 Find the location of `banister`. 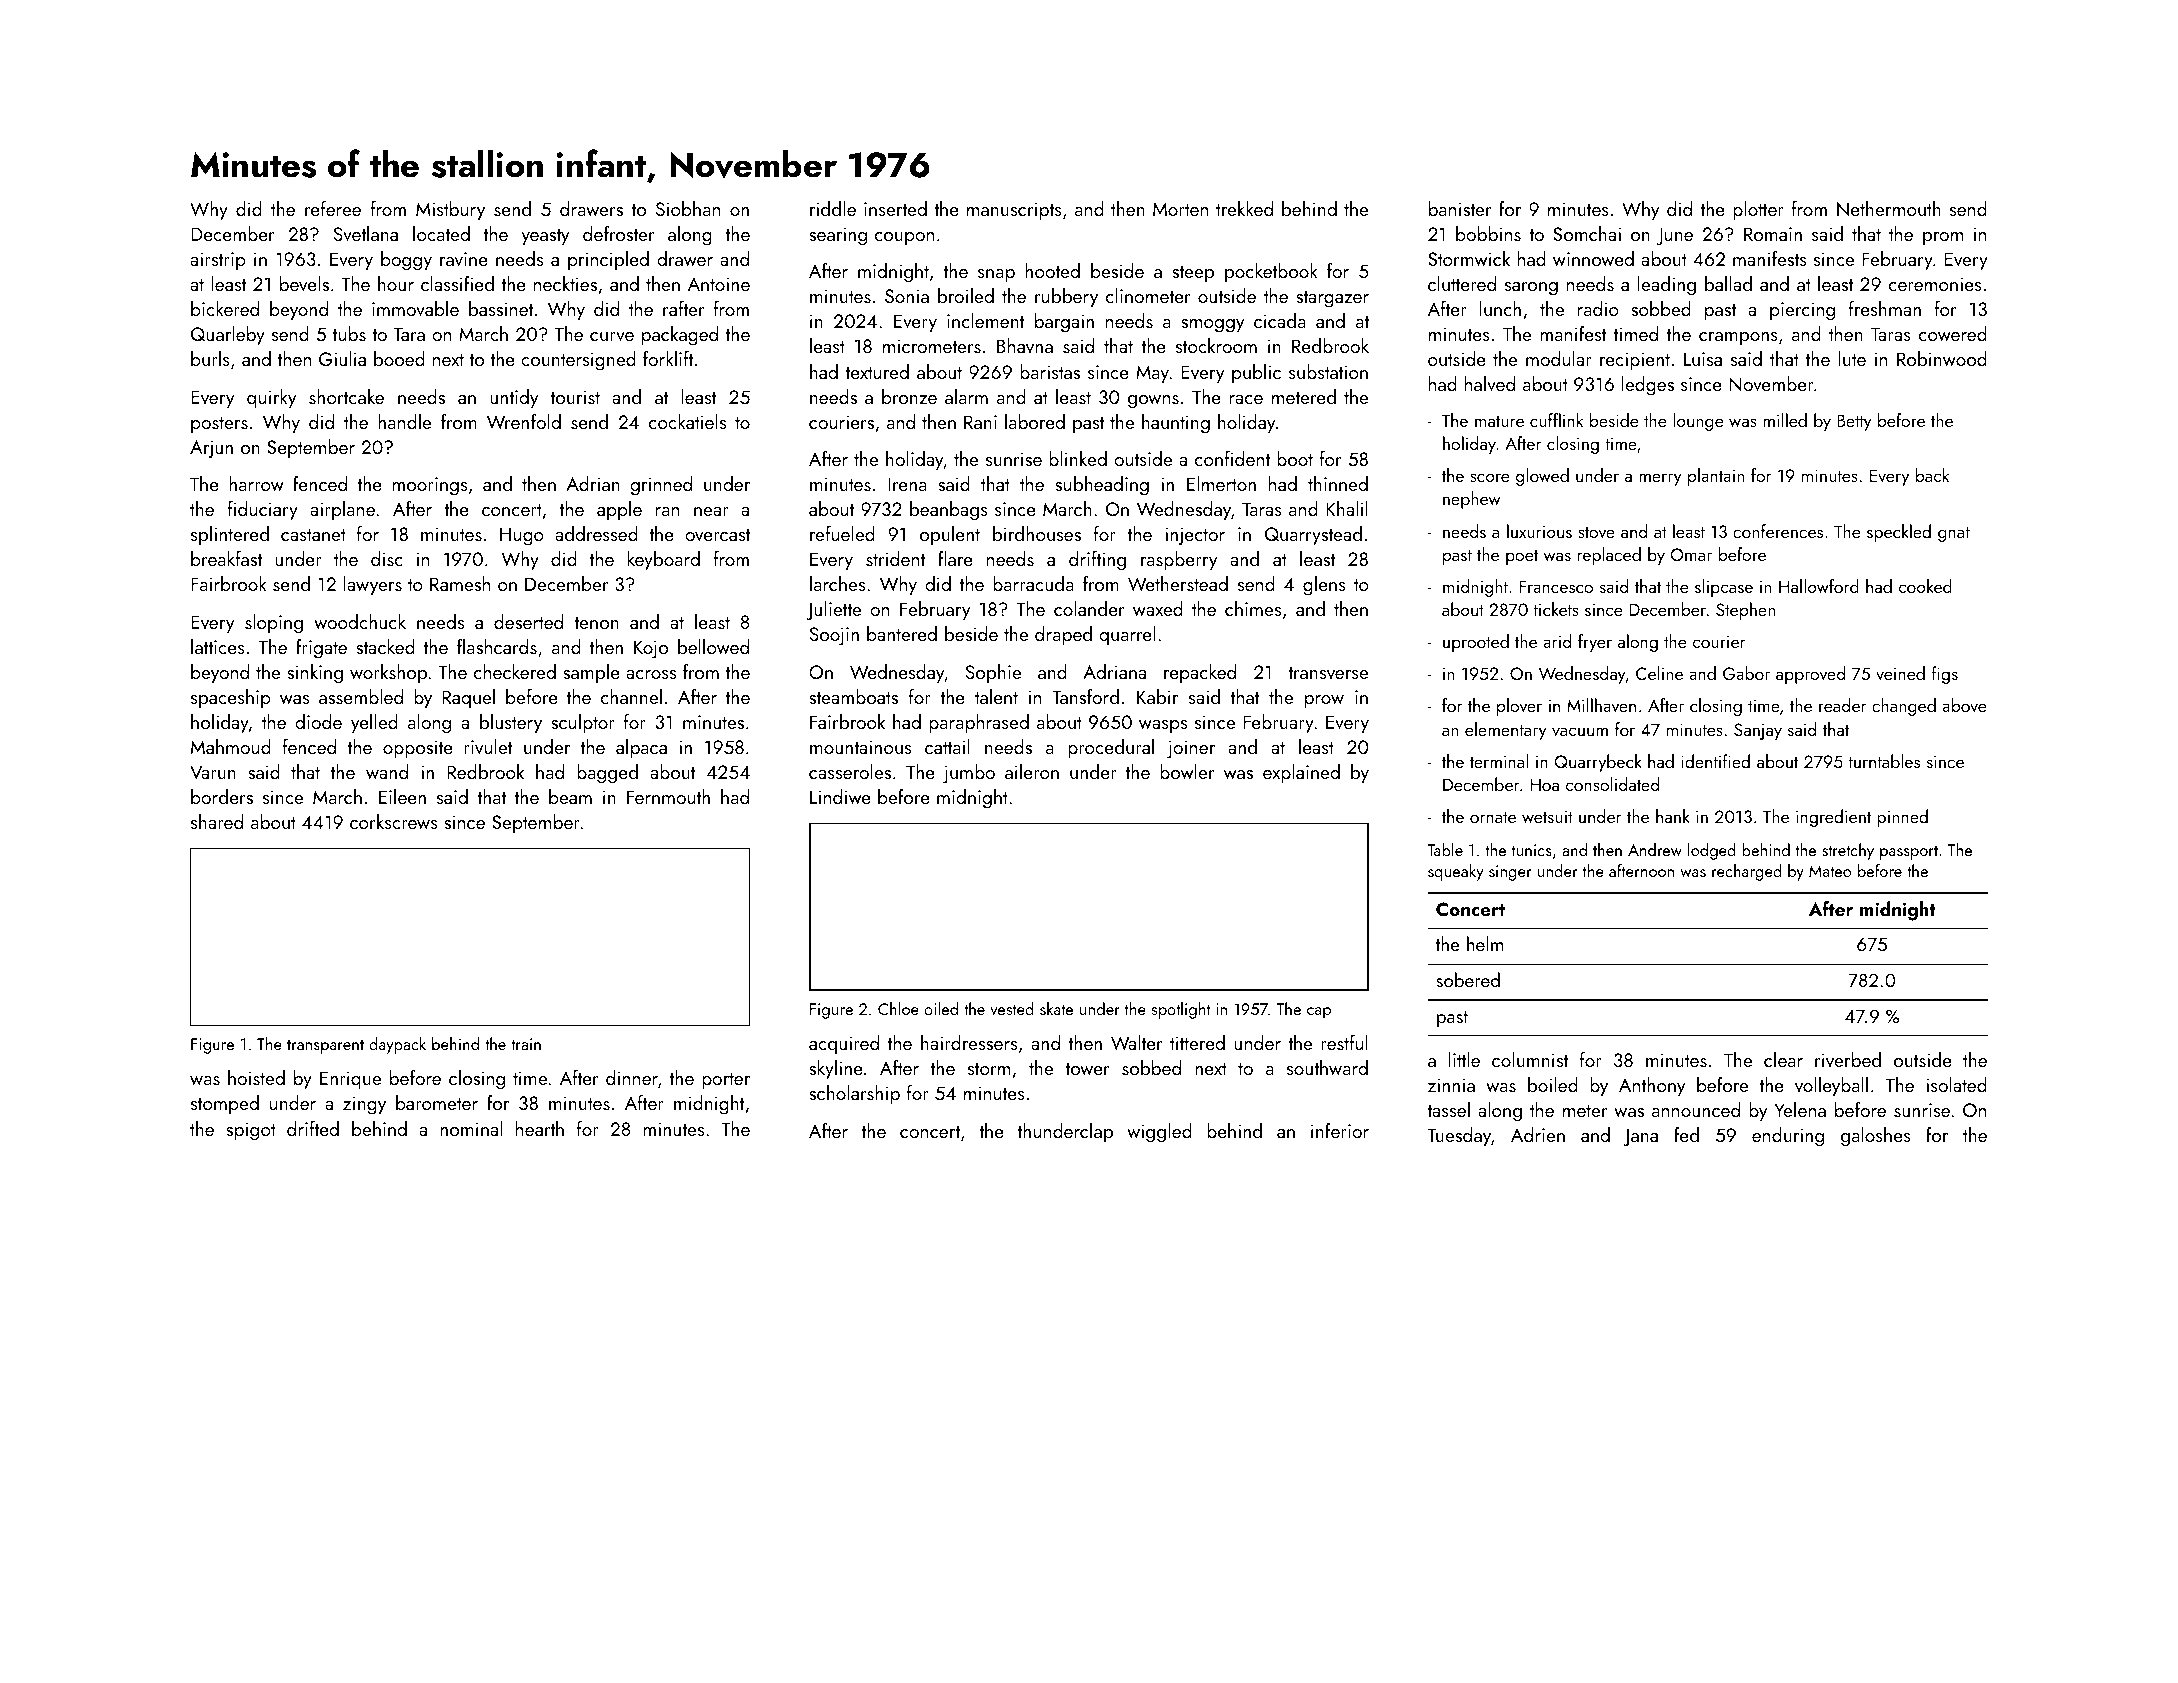

banister is located at coordinates (1460, 208).
